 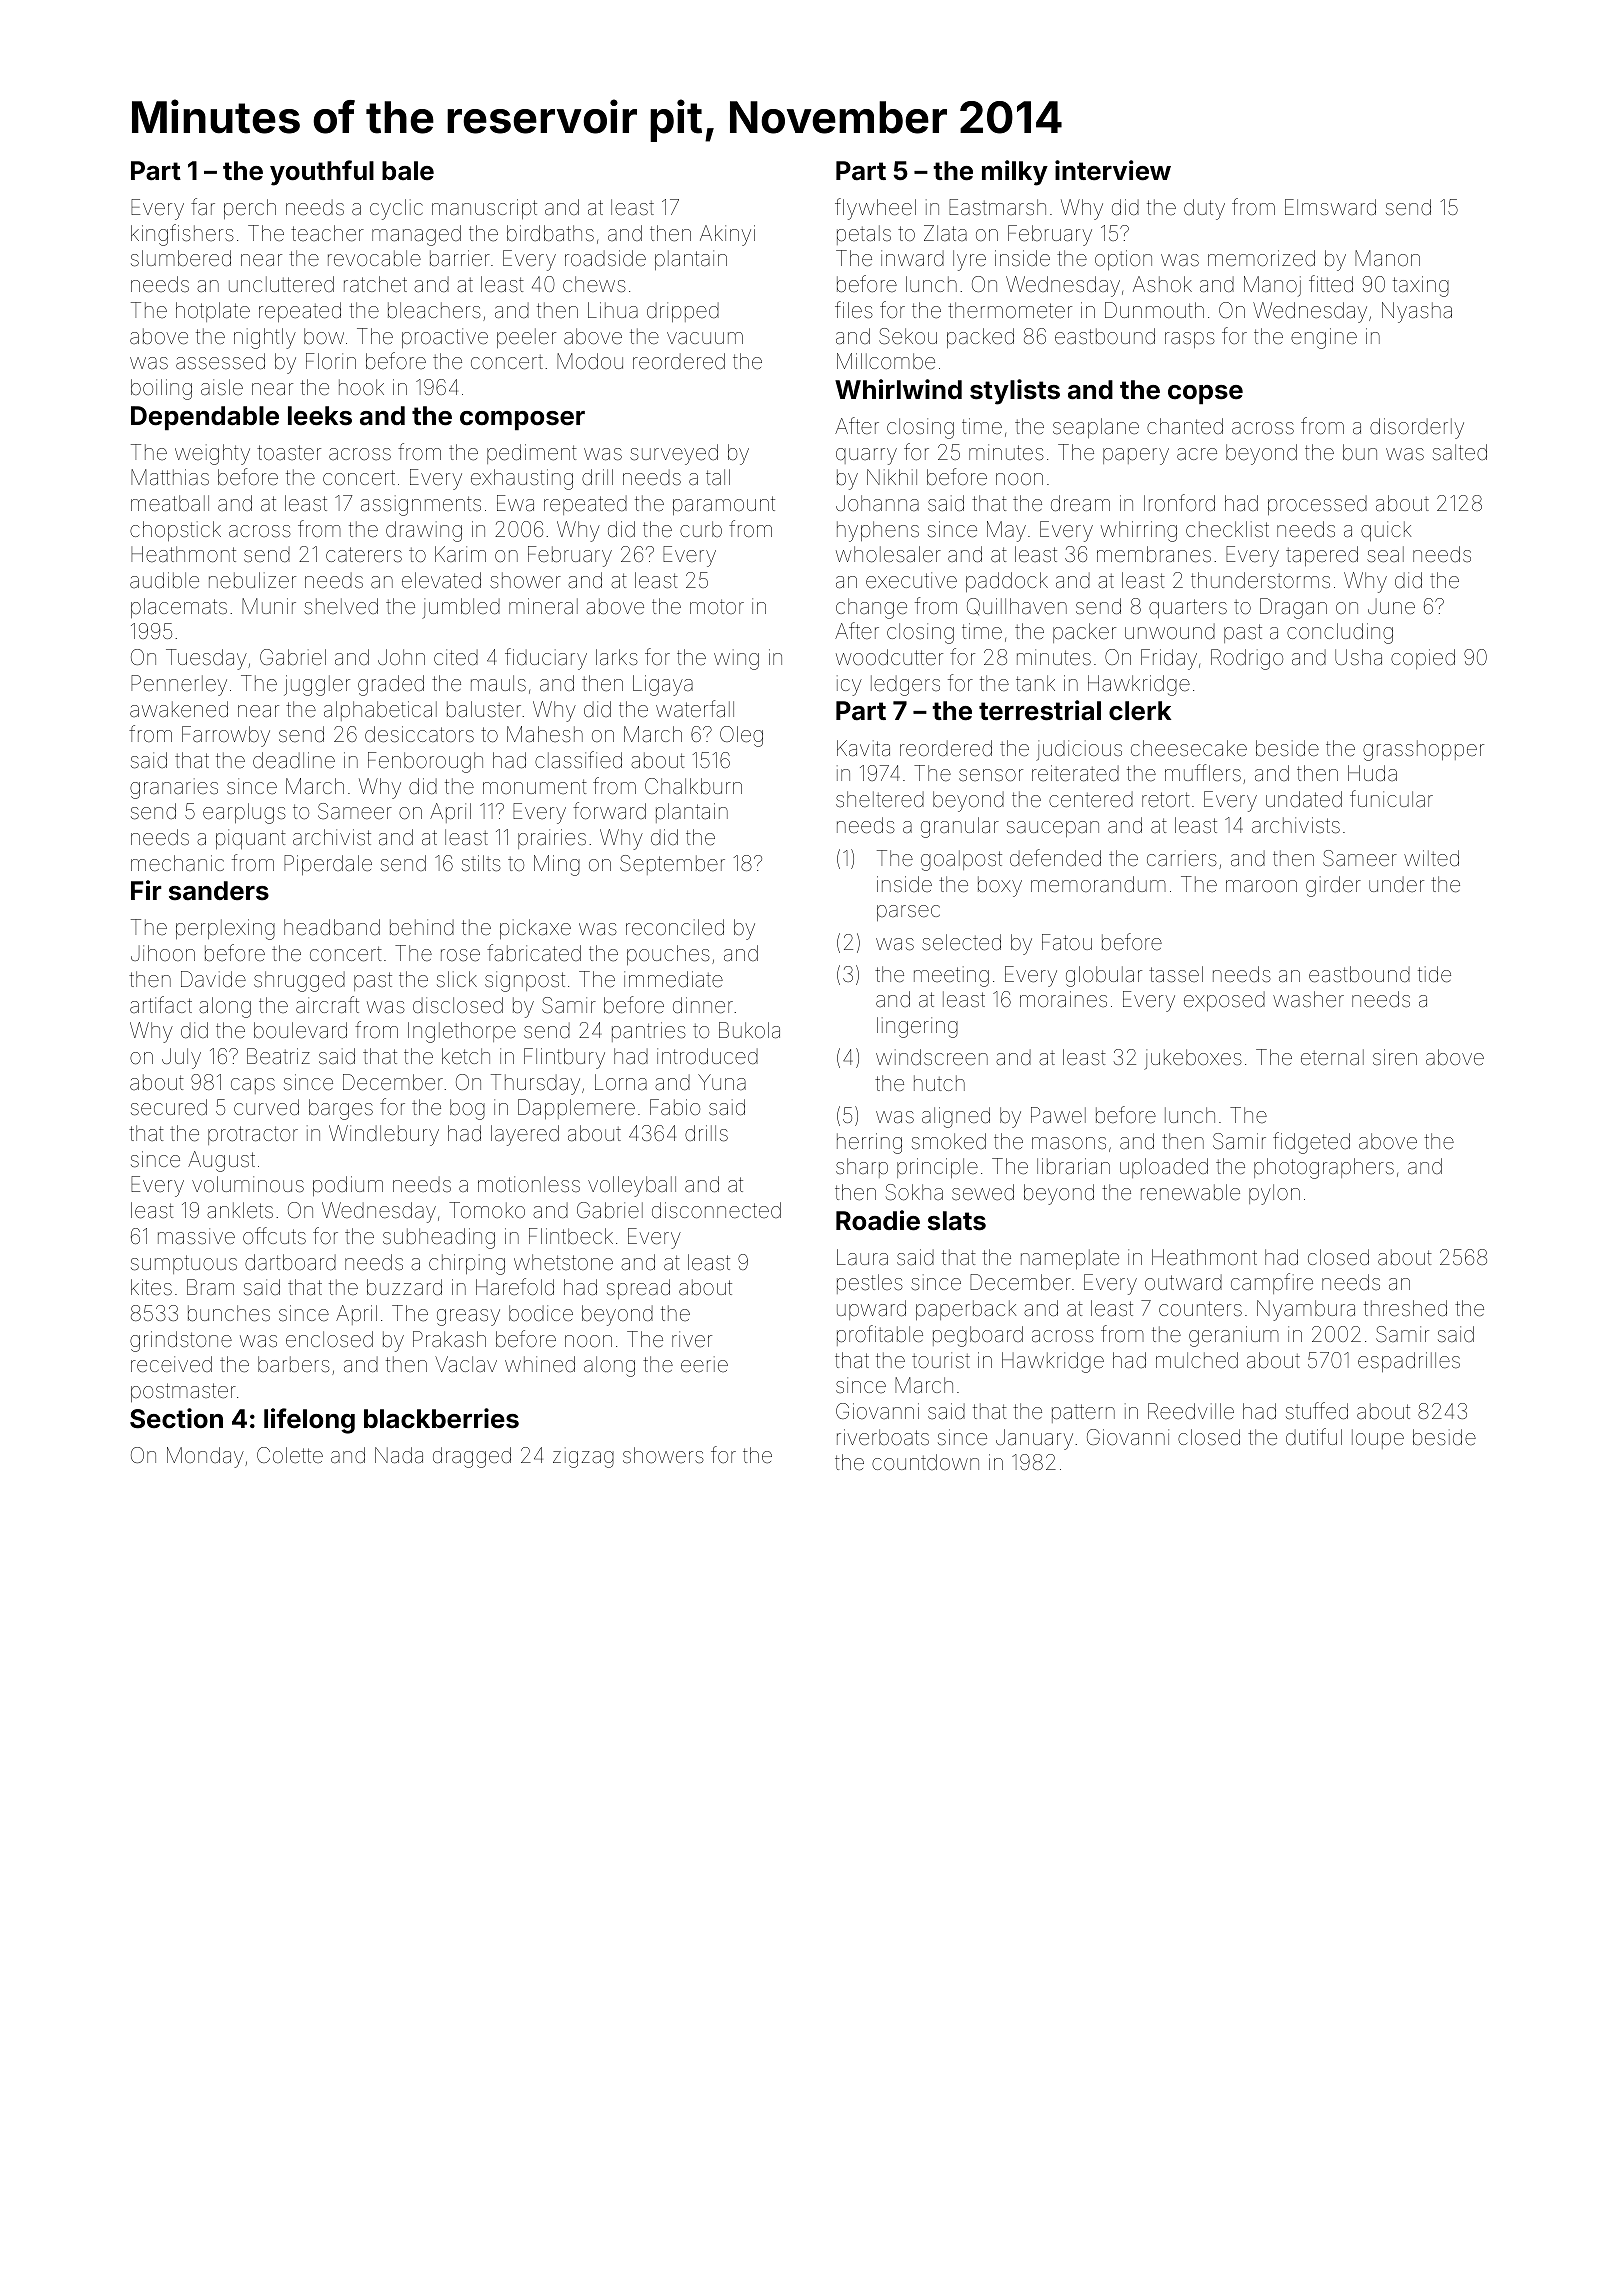 I want to click on bale, so click(x=408, y=171).
